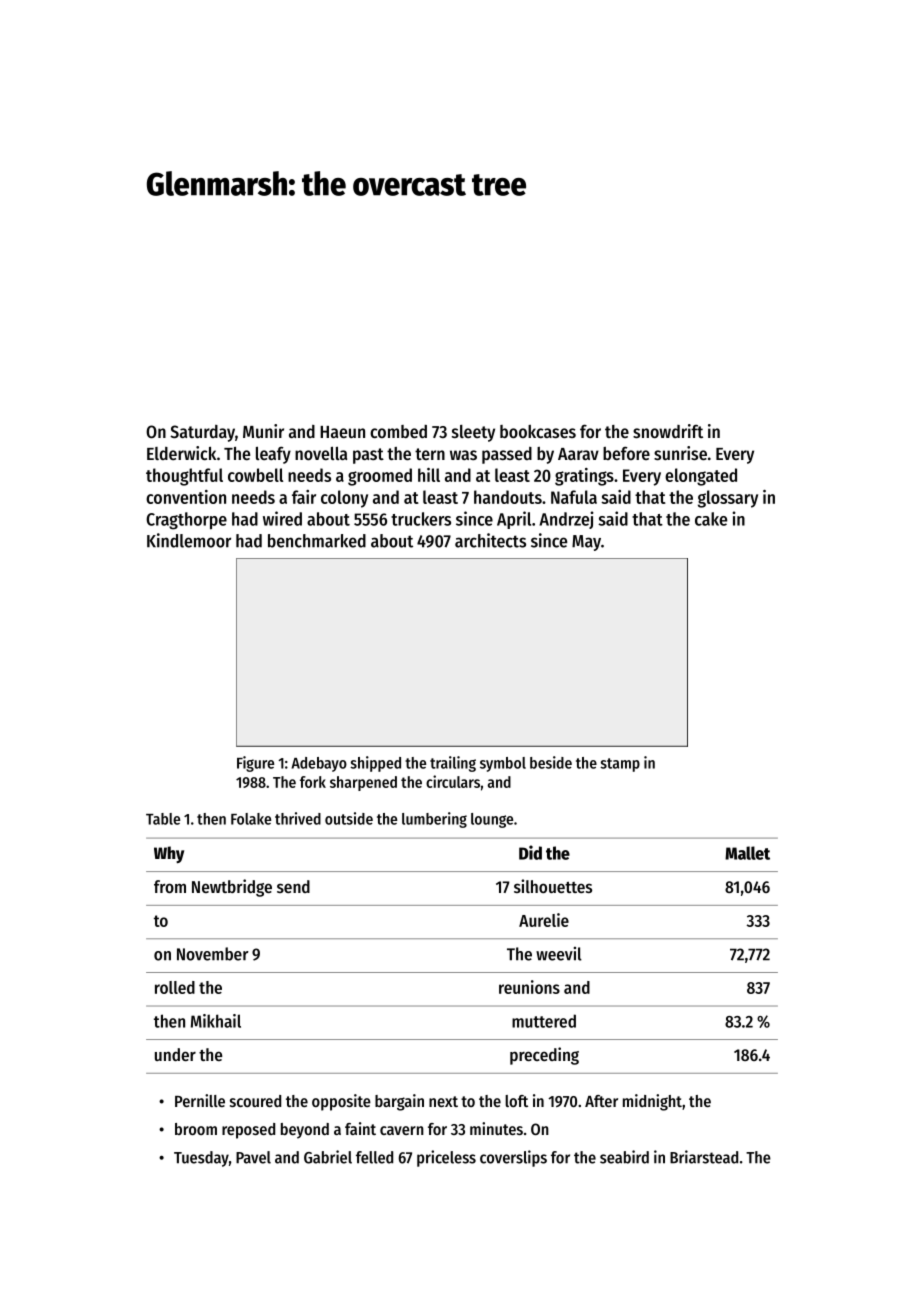 The width and height of the document is (924, 1311). Describe the element at coordinates (747, 853) in the document. I see `Mallet` at that location.
